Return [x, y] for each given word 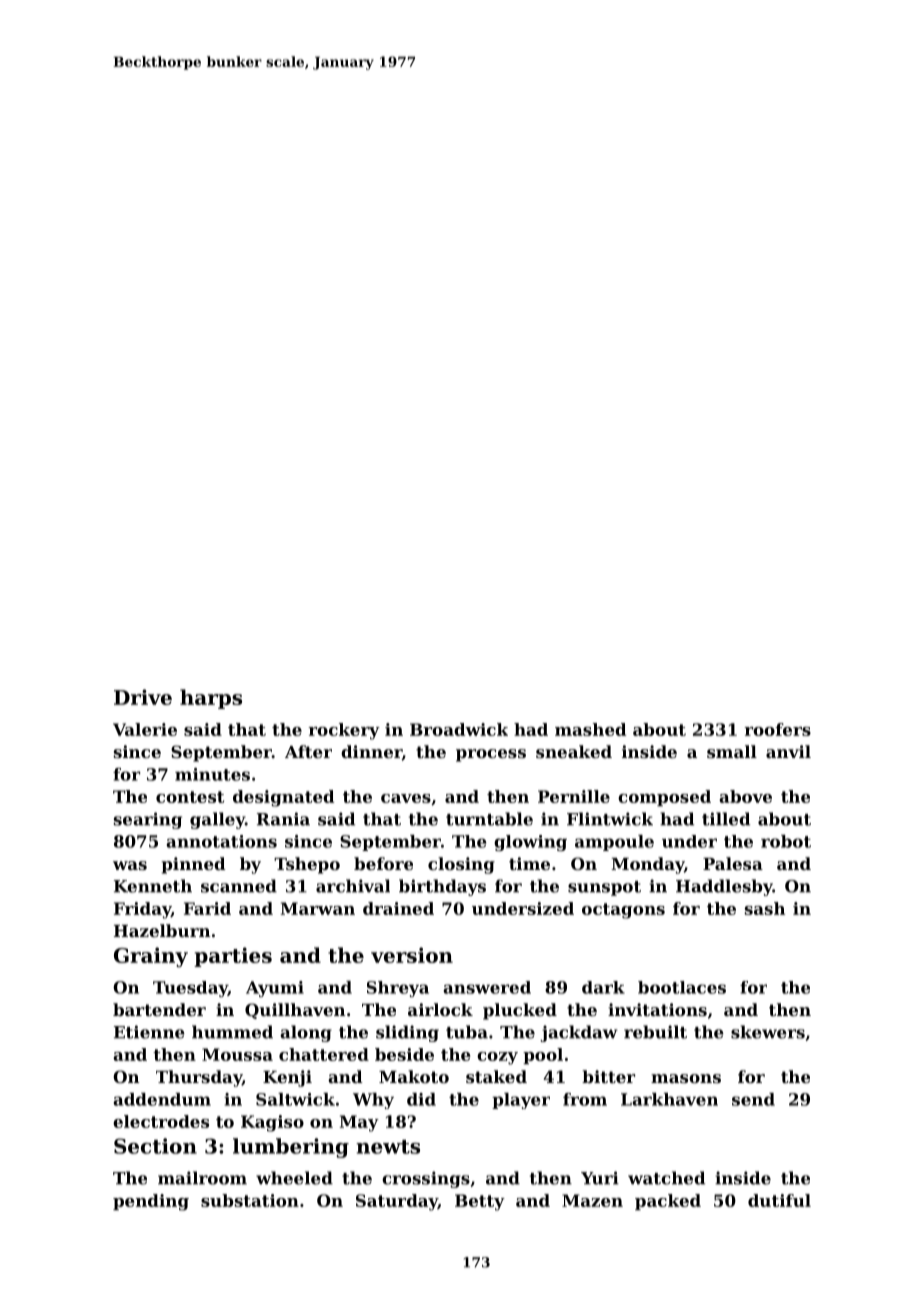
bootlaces [682, 987]
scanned [239, 886]
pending [151, 1202]
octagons [623, 911]
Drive [143, 697]
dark [603, 987]
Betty [480, 1202]
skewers [768, 1032]
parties [233, 957]
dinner [371, 752]
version [412, 955]
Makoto [414, 1076]
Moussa [237, 1054]
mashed [590, 729]
